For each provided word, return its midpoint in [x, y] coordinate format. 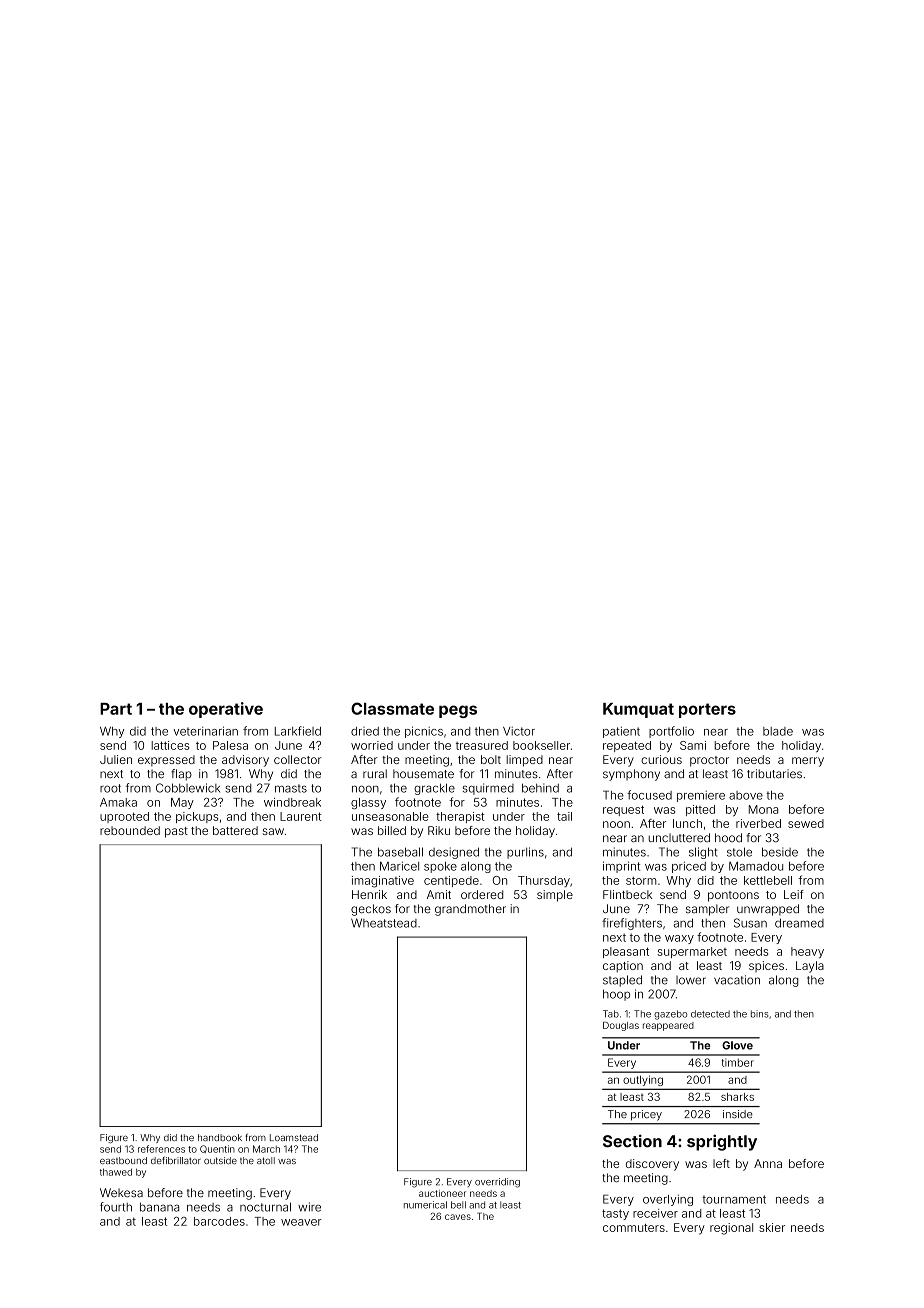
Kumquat [638, 710]
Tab [611, 1014]
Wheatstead [384, 923]
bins [760, 1014]
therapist [460, 817]
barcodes [219, 1221]
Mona [763, 809]
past [176, 832]
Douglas [621, 1026]
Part [116, 709]
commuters [634, 1228]
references [161, 1149]
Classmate [392, 708]
